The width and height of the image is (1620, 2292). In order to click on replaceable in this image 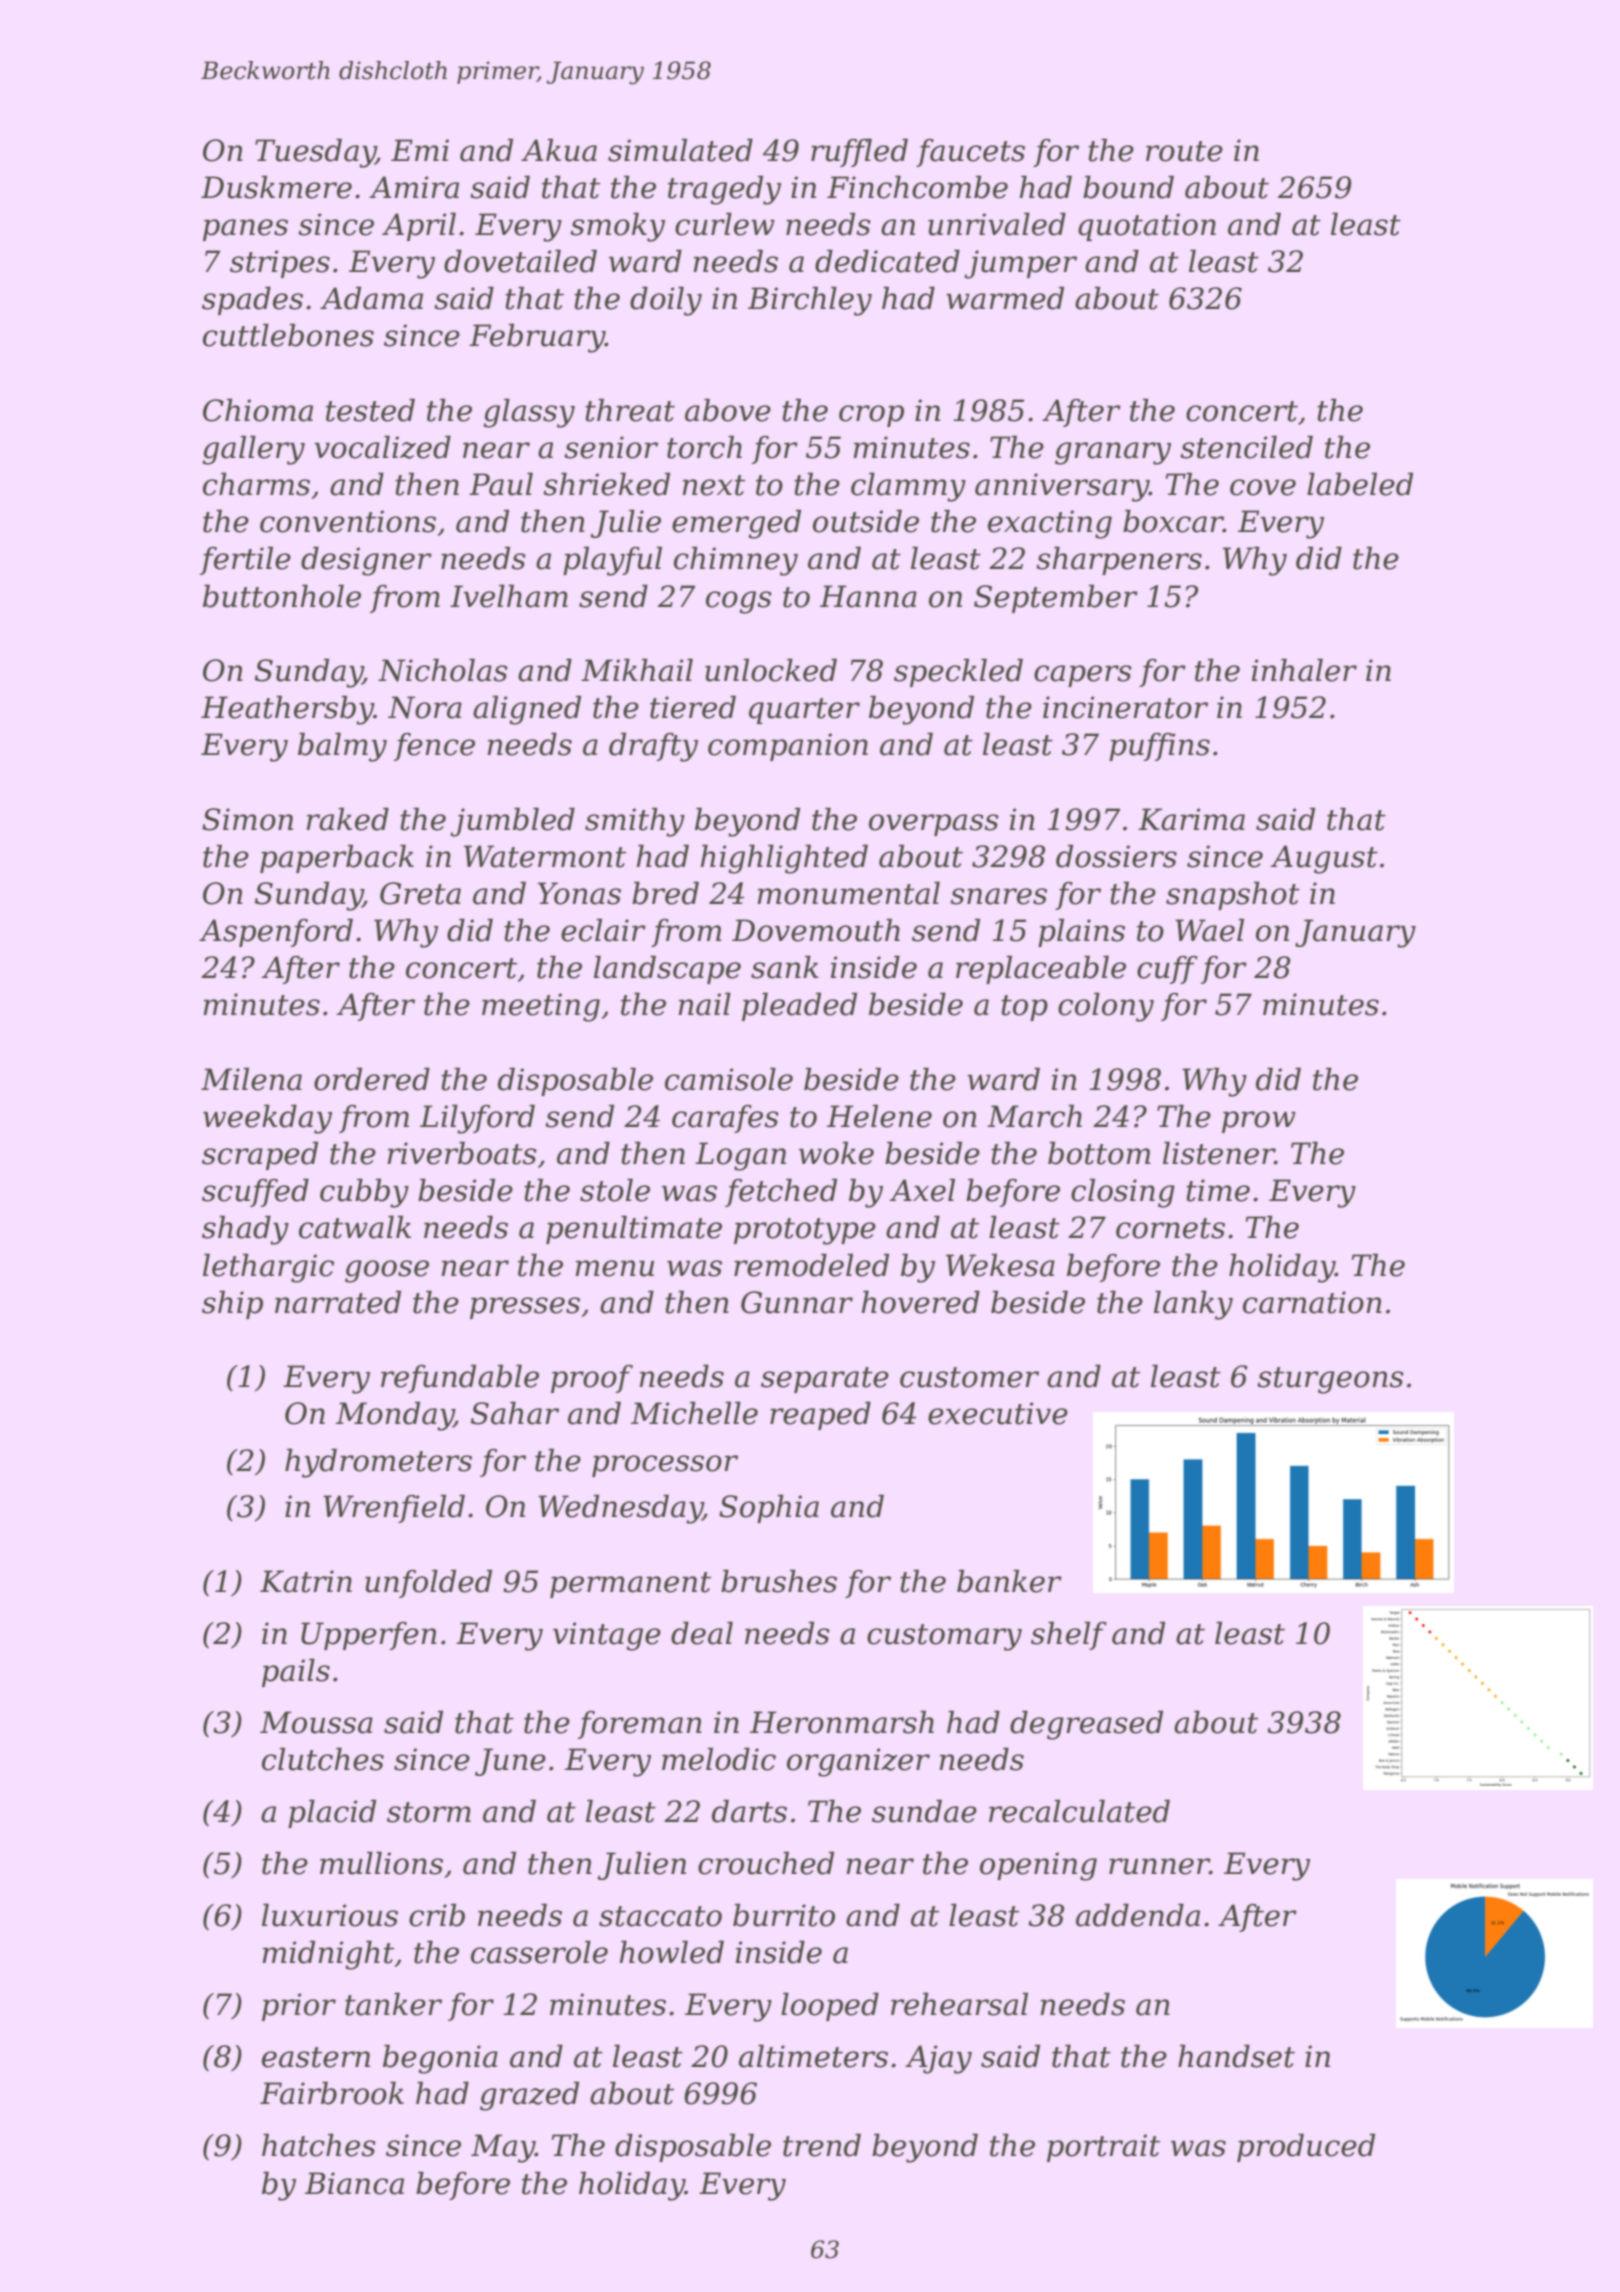, I will do `click(1041, 969)`.
